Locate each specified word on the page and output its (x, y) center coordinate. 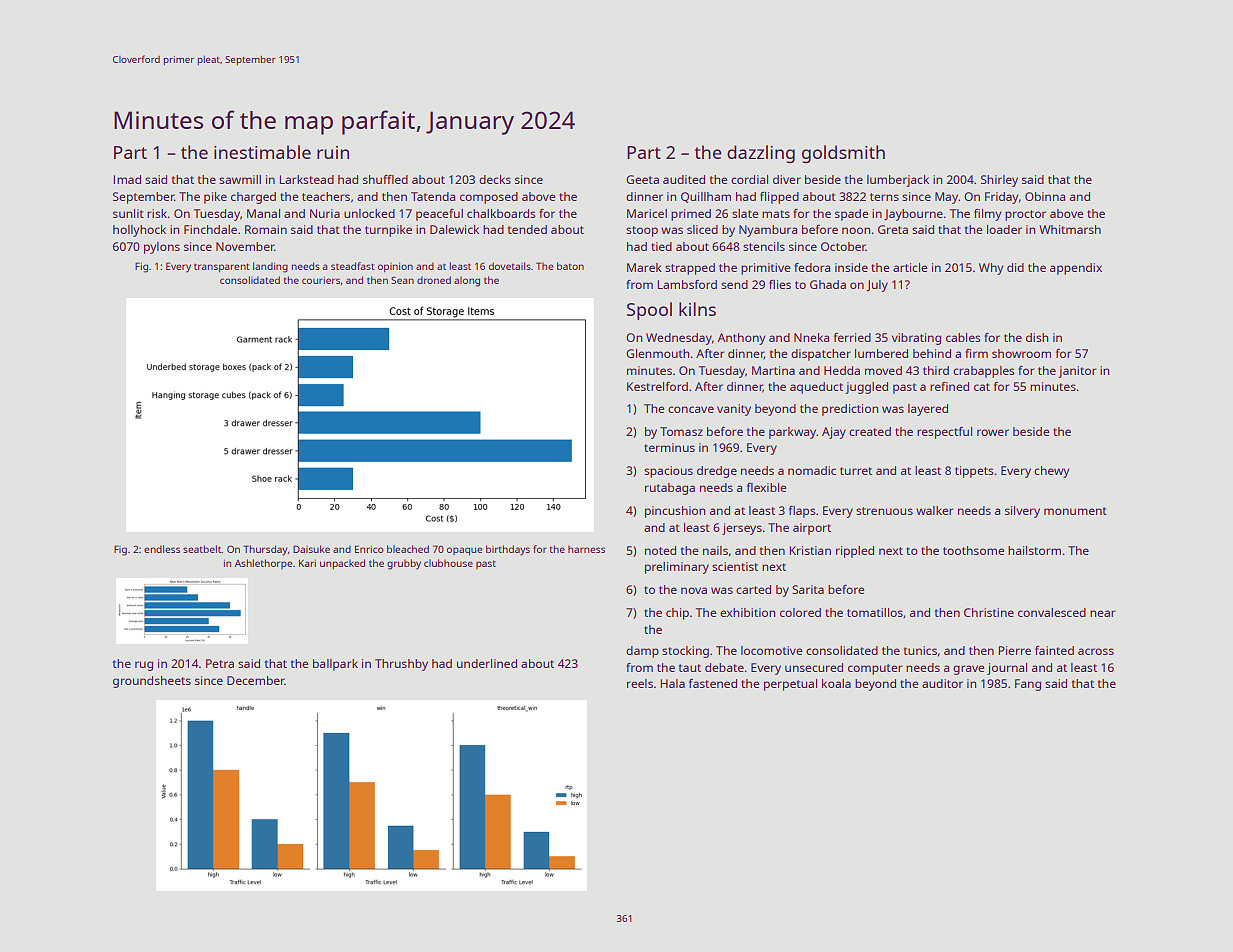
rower (993, 432)
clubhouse (448, 563)
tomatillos (875, 612)
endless (162, 549)
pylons (162, 248)
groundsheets (152, 682)
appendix (1076, 269)
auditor (942, 683)
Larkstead (307, 179)
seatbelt (202, 549)
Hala (673, 683)
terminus (669, 447)
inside (851, 267)
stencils (764, 246)
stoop (642, 231)
